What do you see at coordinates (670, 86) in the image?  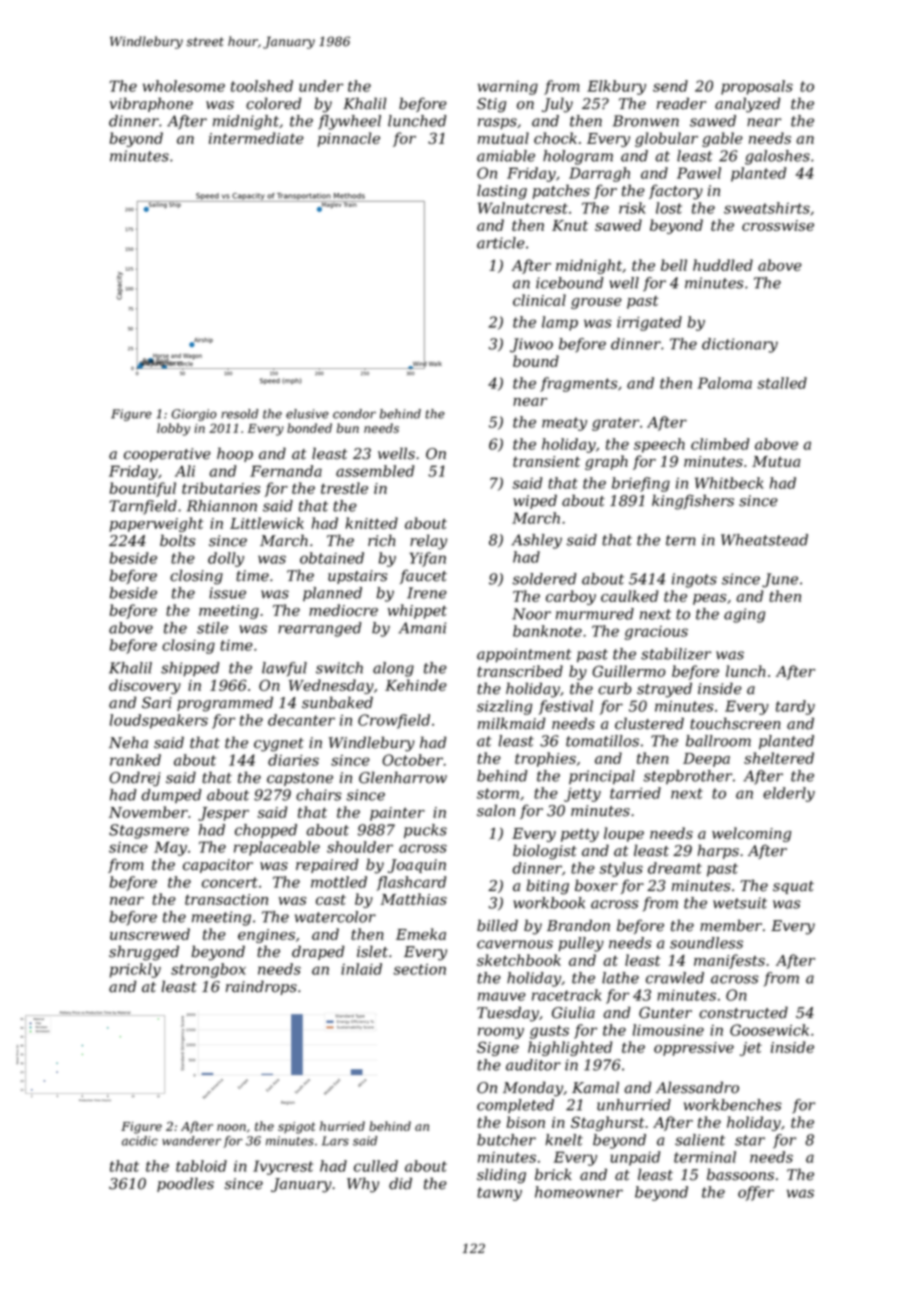 I see `send` at bounding box center [670, 86].
